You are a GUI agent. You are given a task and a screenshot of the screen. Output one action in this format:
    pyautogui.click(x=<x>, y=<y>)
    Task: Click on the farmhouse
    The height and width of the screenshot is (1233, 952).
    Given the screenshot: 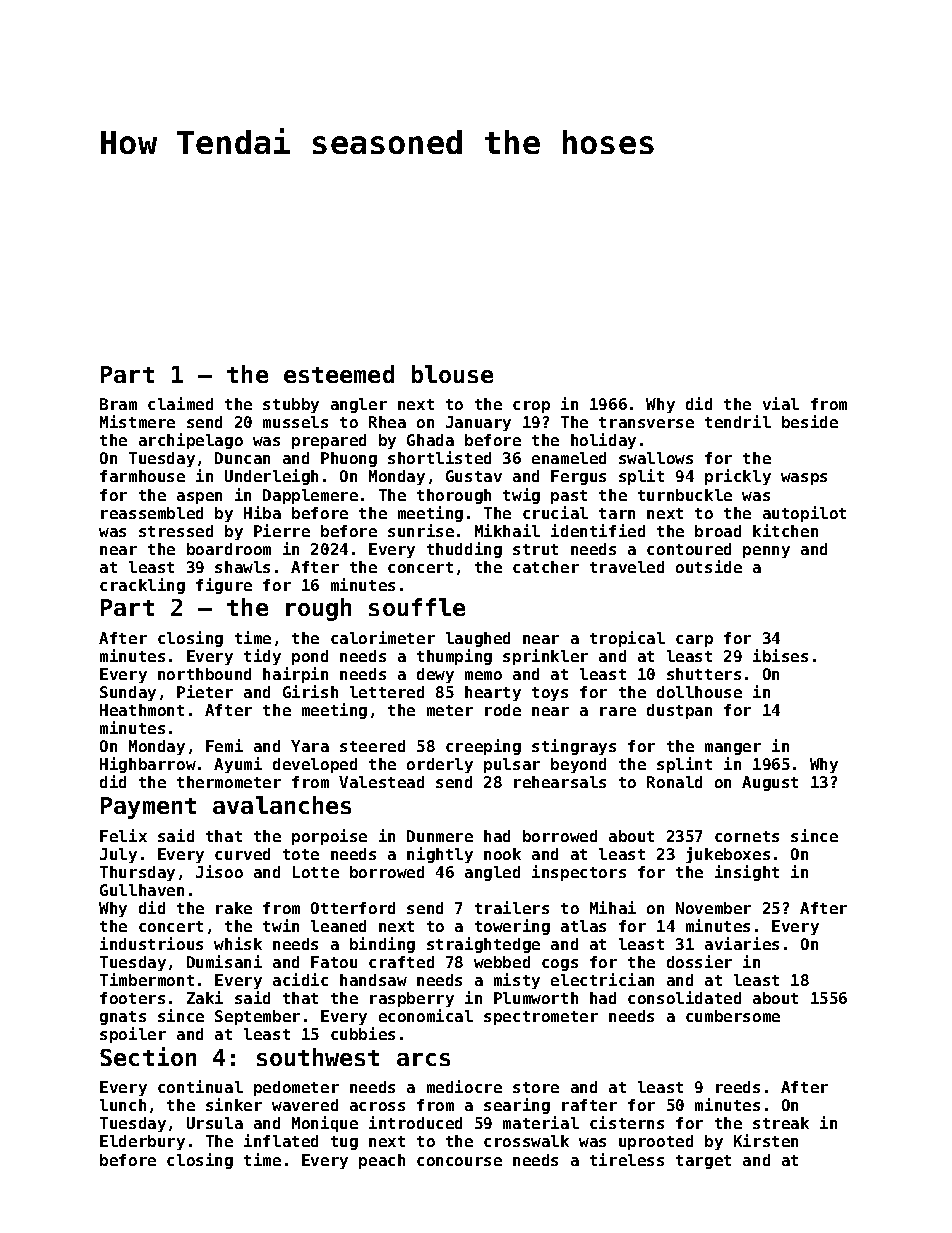 What is the action you would take?
    pyautogui.click(x=142, y=476)
